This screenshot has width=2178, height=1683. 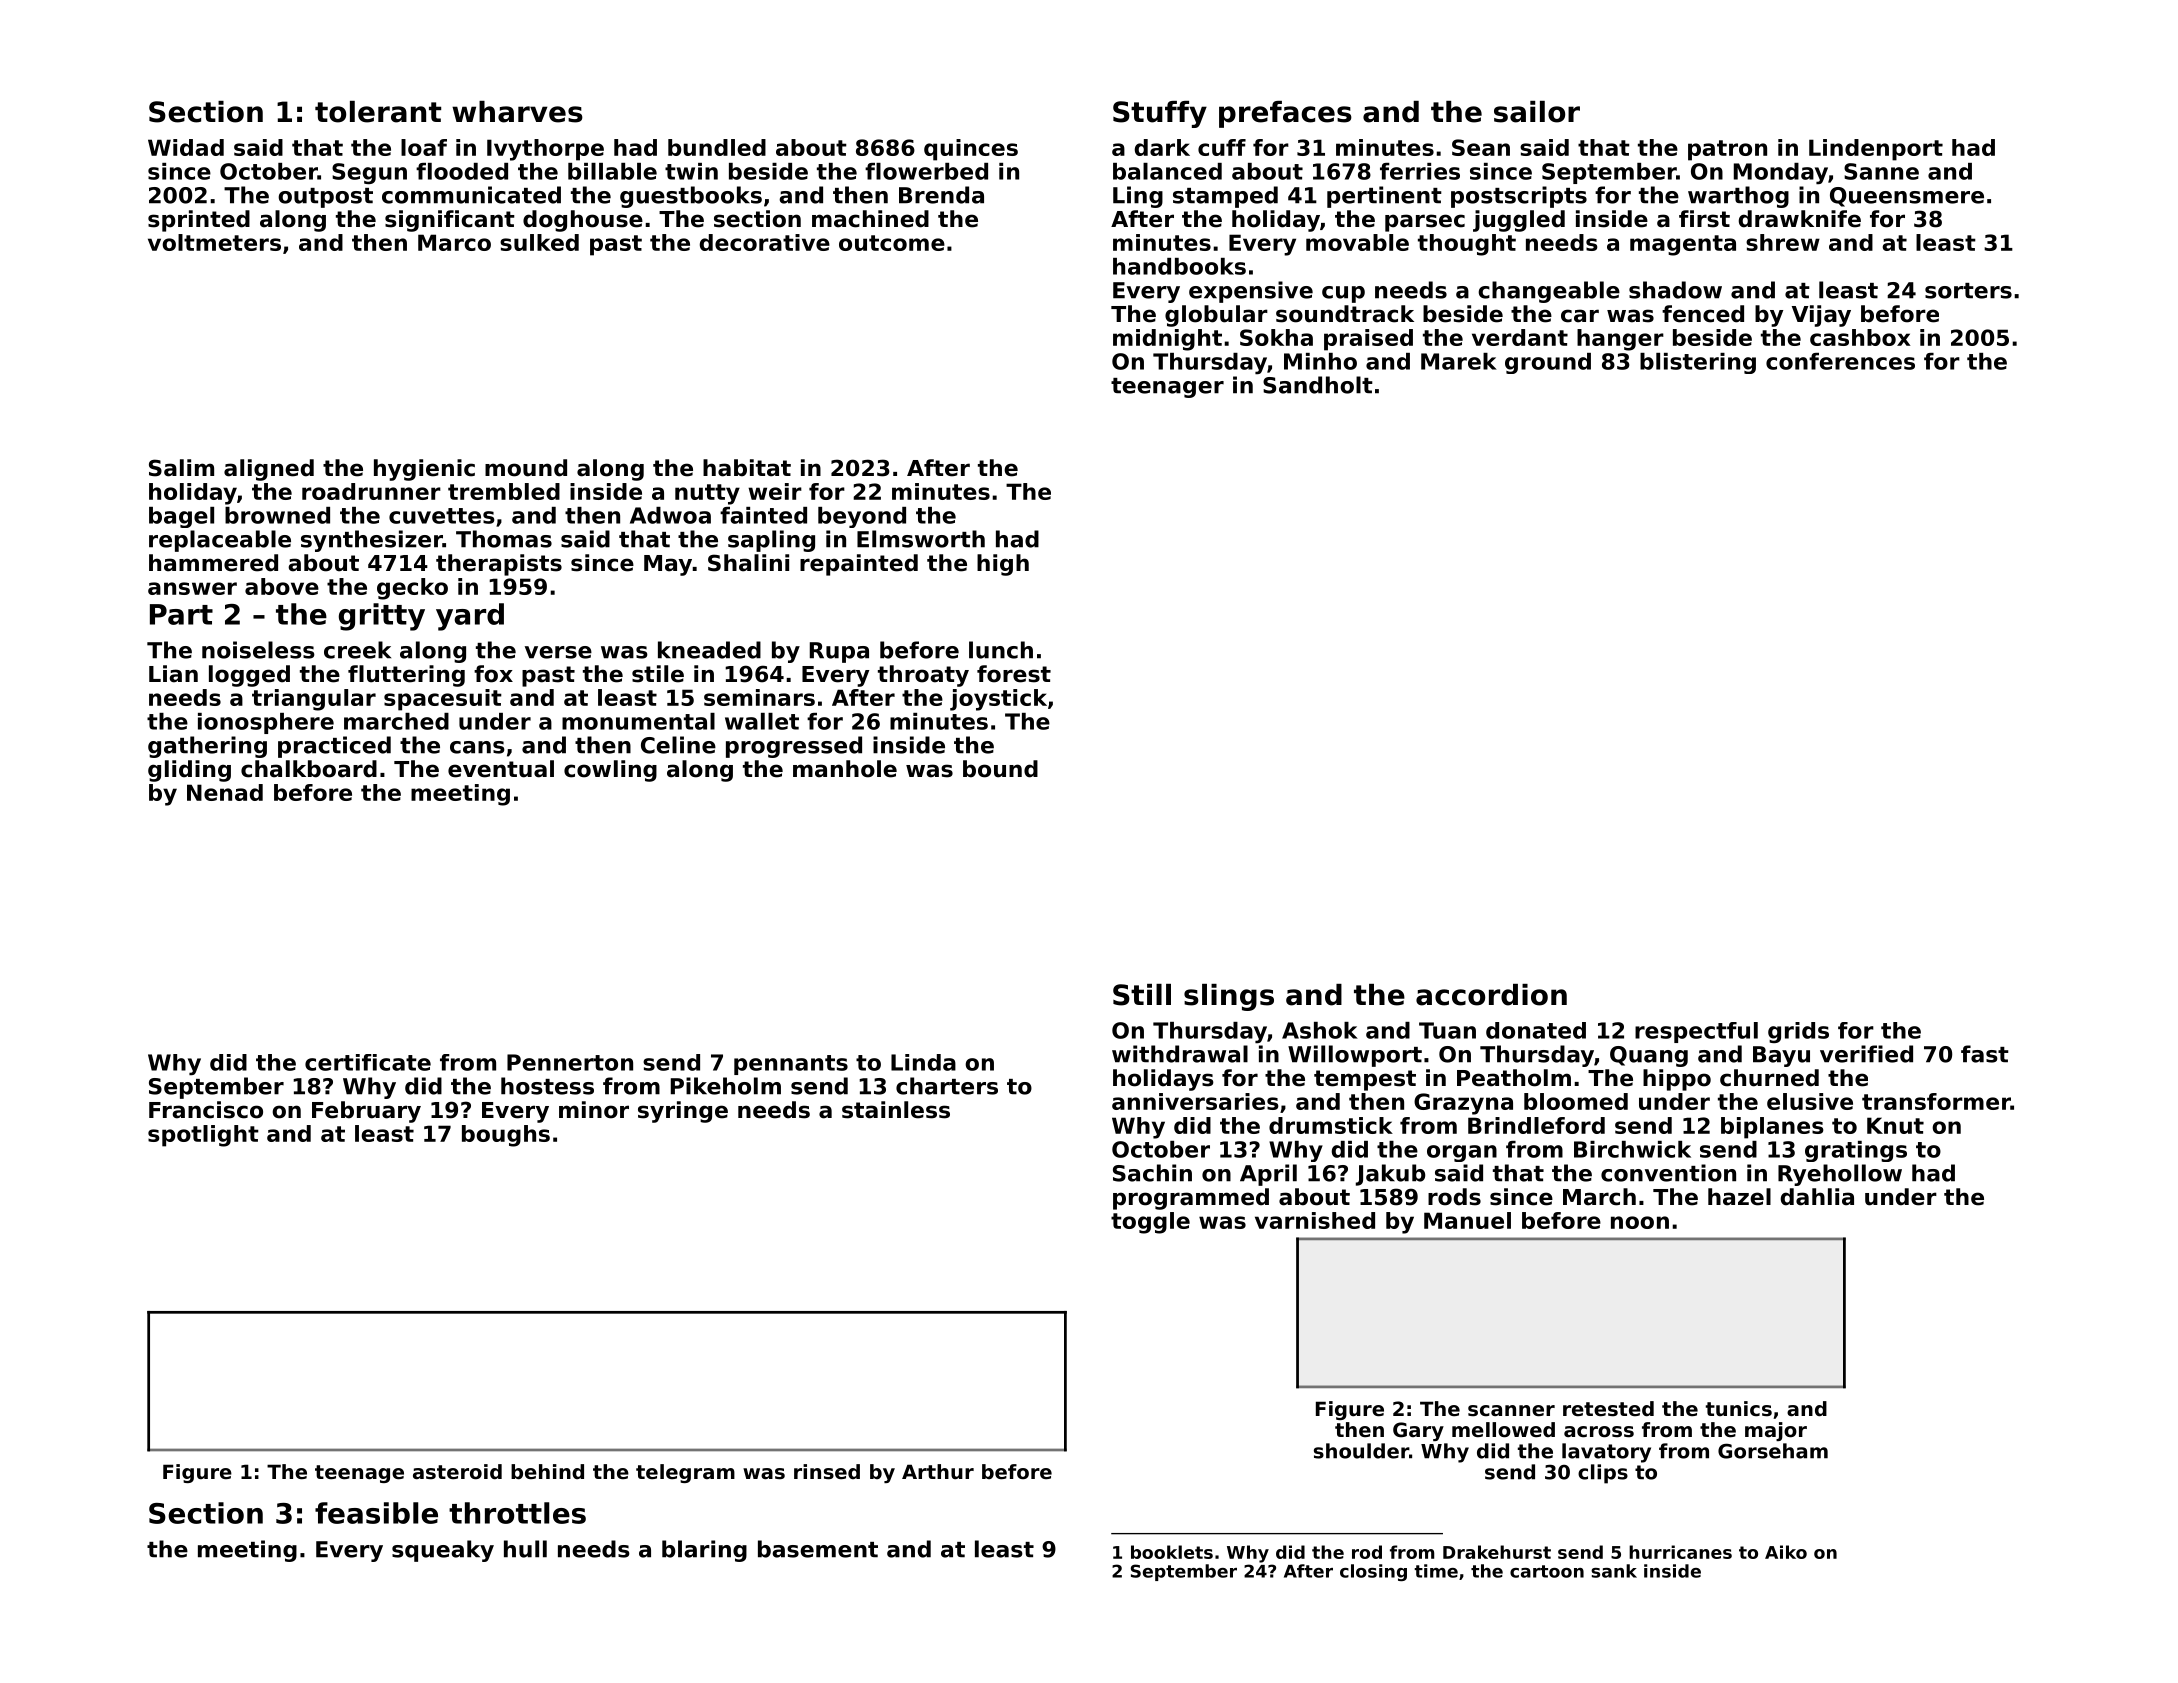 I want to click on joystick, so click(x=998, y=700).
